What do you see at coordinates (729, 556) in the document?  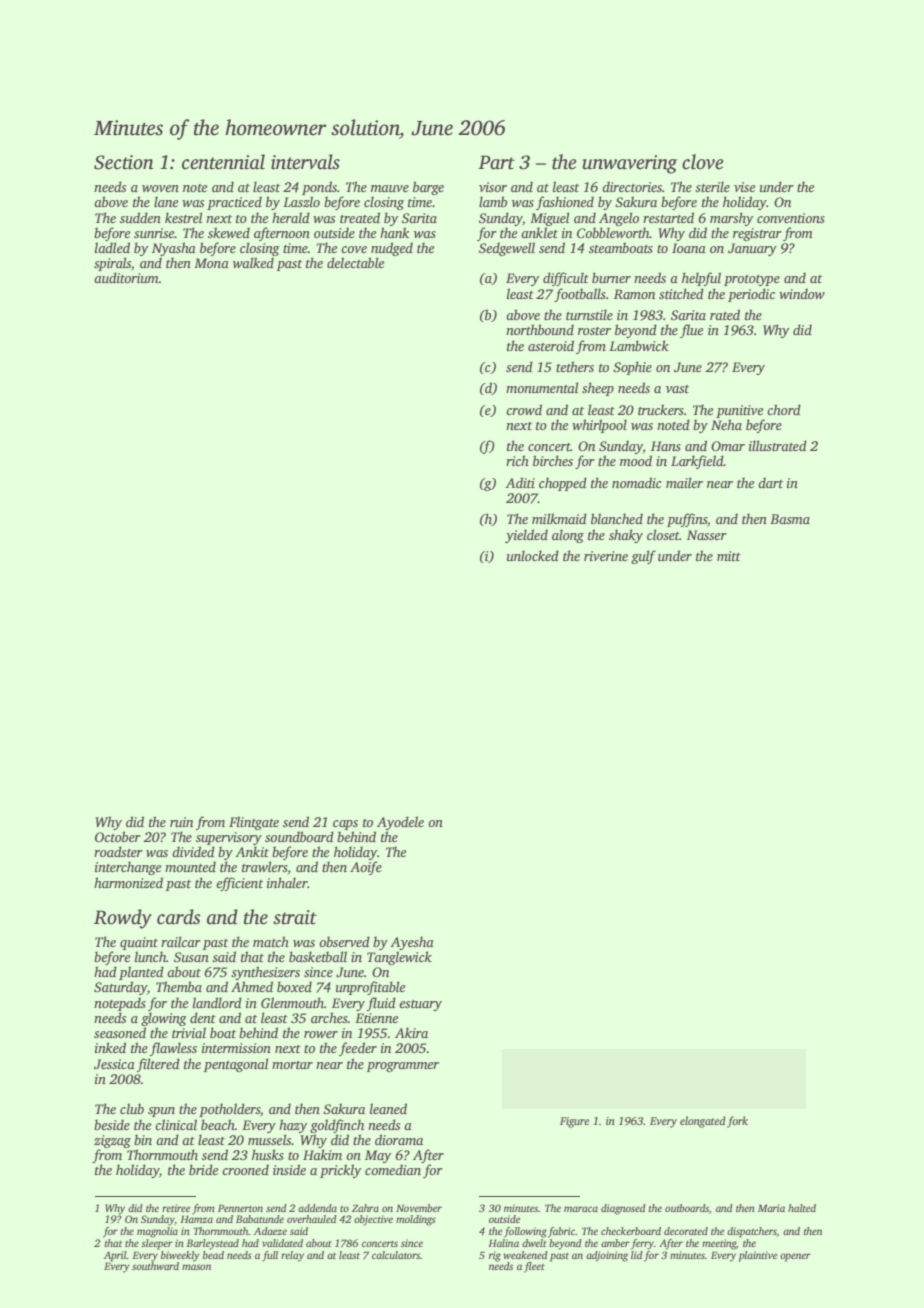 I see `mitt` at bounding box center [729, 556].
